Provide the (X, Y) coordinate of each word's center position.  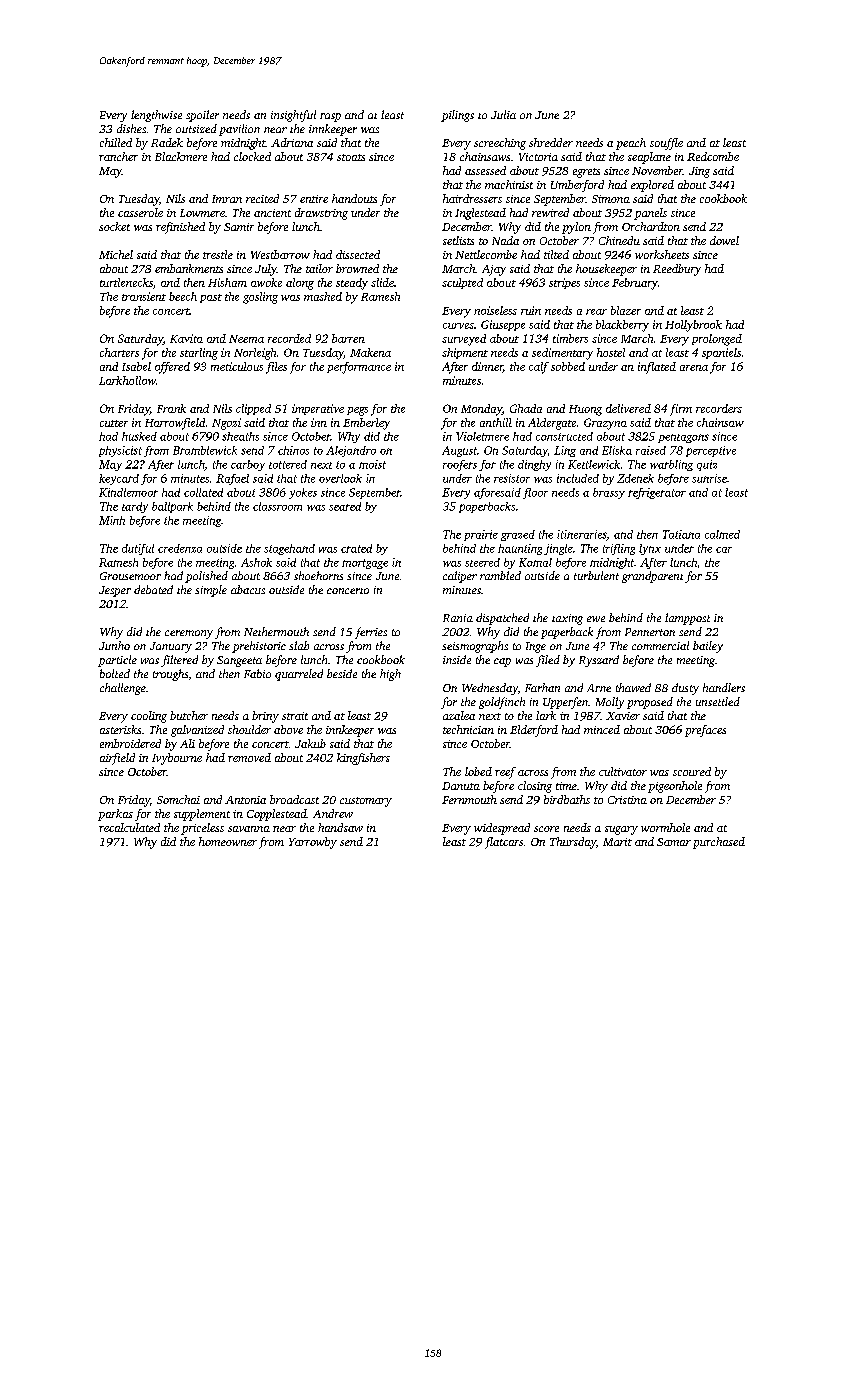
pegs (357, 411)
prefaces (705, 731)
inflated (657, 368)
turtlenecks (126, 282)
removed (249, 757)
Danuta (461, 786)
